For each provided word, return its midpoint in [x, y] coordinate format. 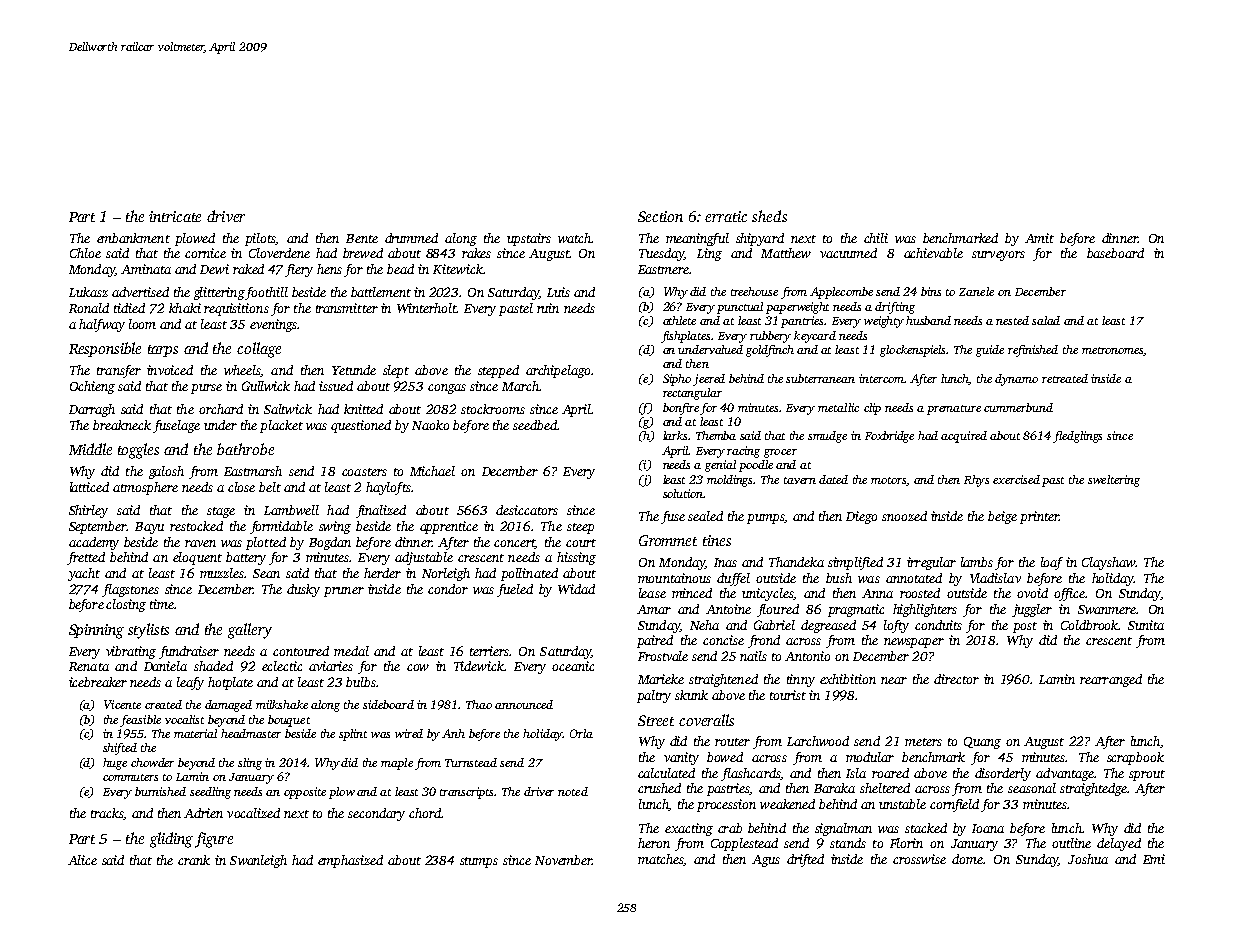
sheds [769, 216]
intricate [175, 216]
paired [655, 641]
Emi [1154, 859]
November [563, 860]
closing [126, 605]
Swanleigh [258, 861]
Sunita [1146, 625]
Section [660, 216]
